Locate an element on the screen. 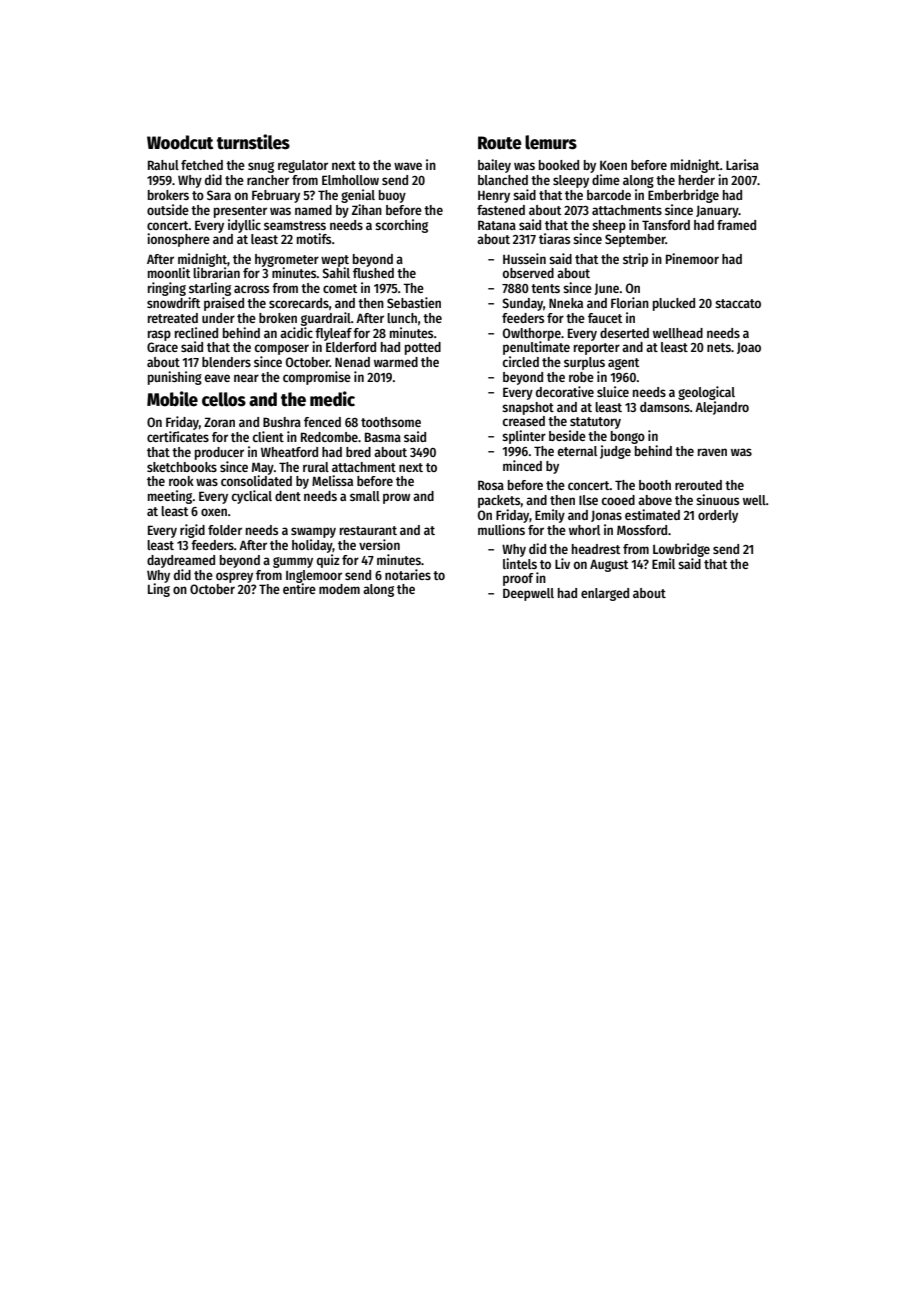 Image resolution: width=924 pixels, height=1314 pixels. wave is located at coordinates (408, 166).
